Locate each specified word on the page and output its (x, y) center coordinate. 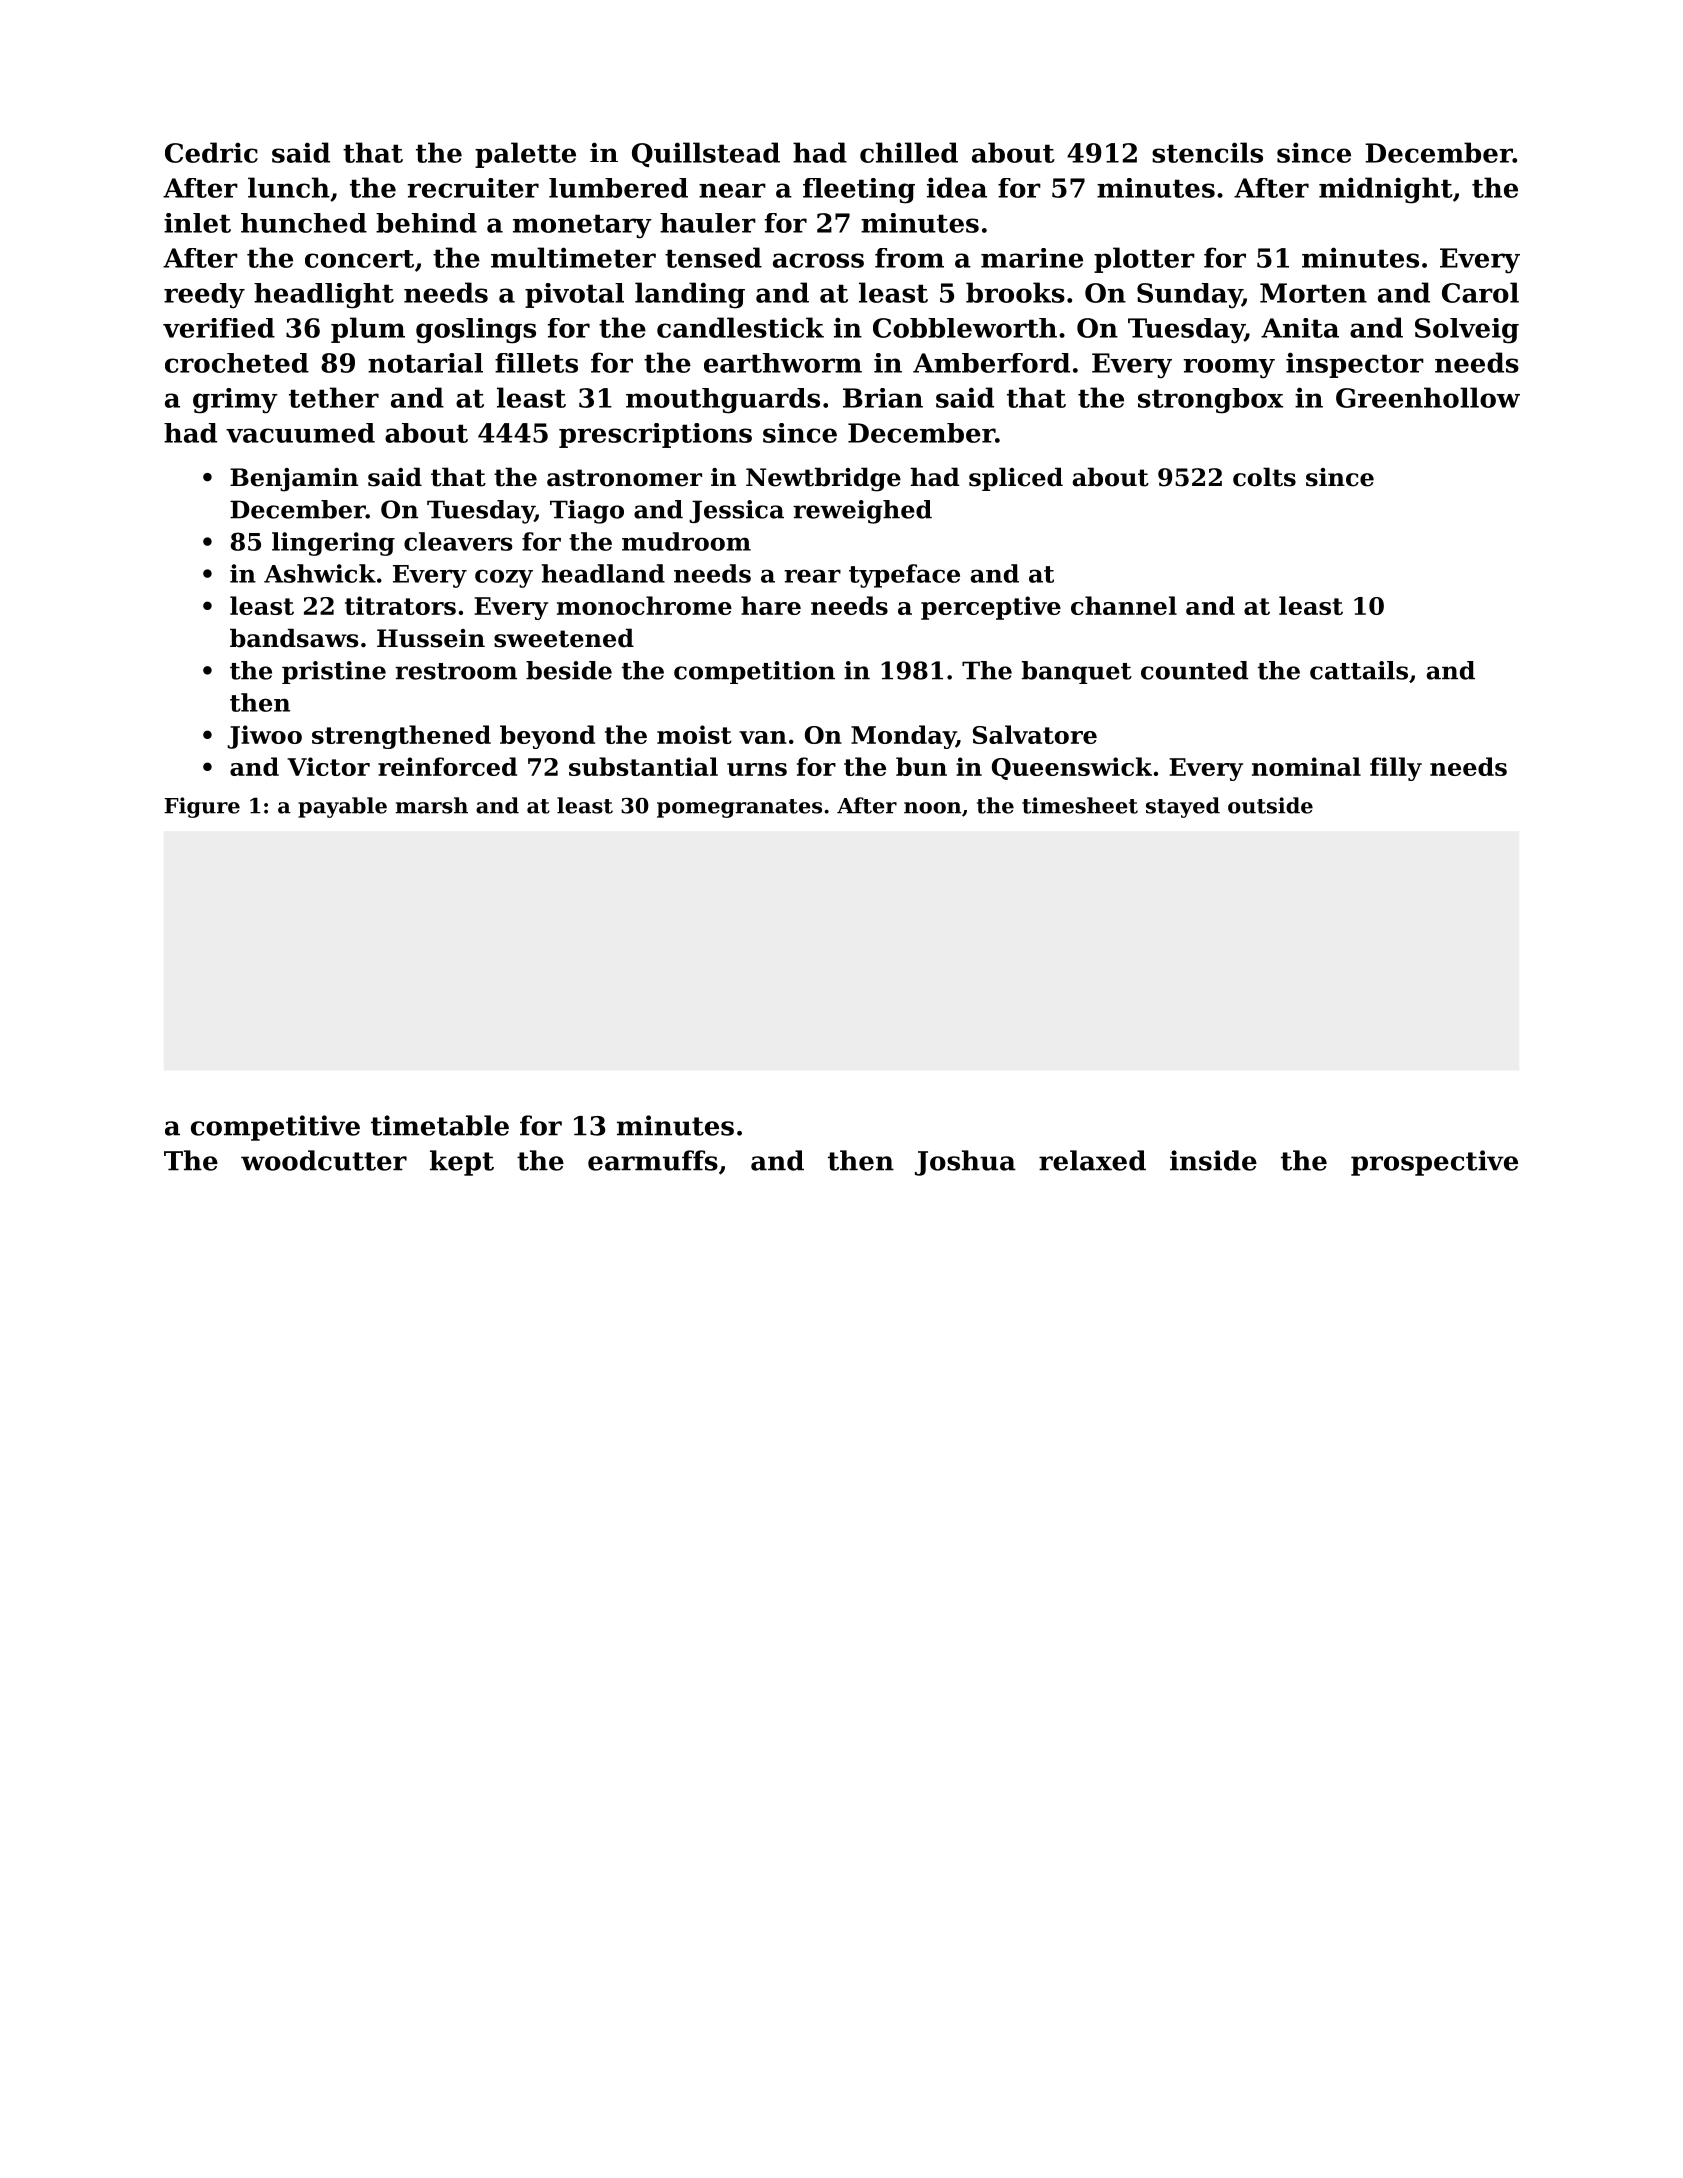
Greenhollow (1428, 397)
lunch (289, 187)
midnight (1386, 190)
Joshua (965, 1163)
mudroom (686, 541)
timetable (440, 1125)
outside (1270, 805)
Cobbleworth (965, 328)
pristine (334, 672)
